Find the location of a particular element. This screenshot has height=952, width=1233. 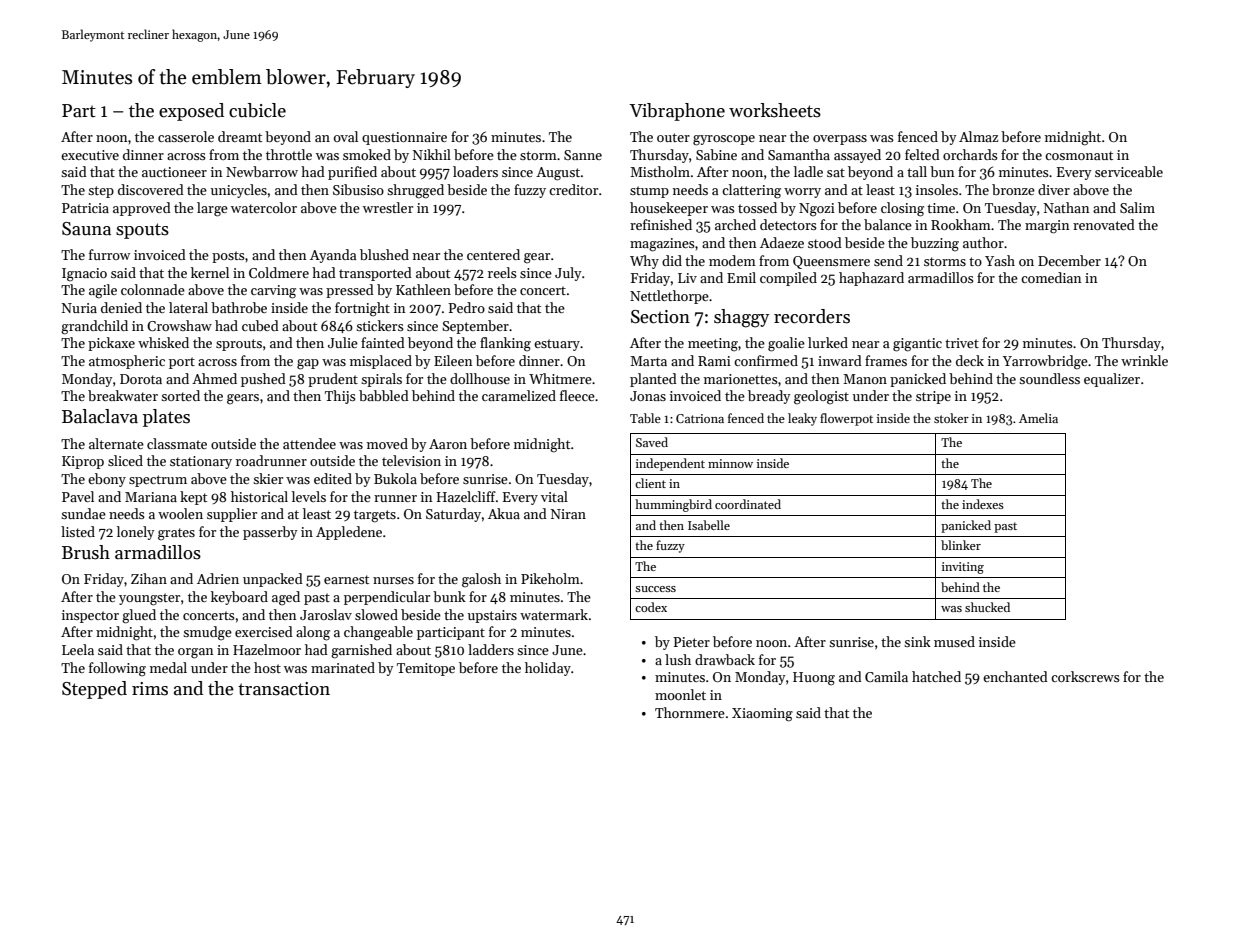

Vibraphone is located at coordinates (677, 112).
